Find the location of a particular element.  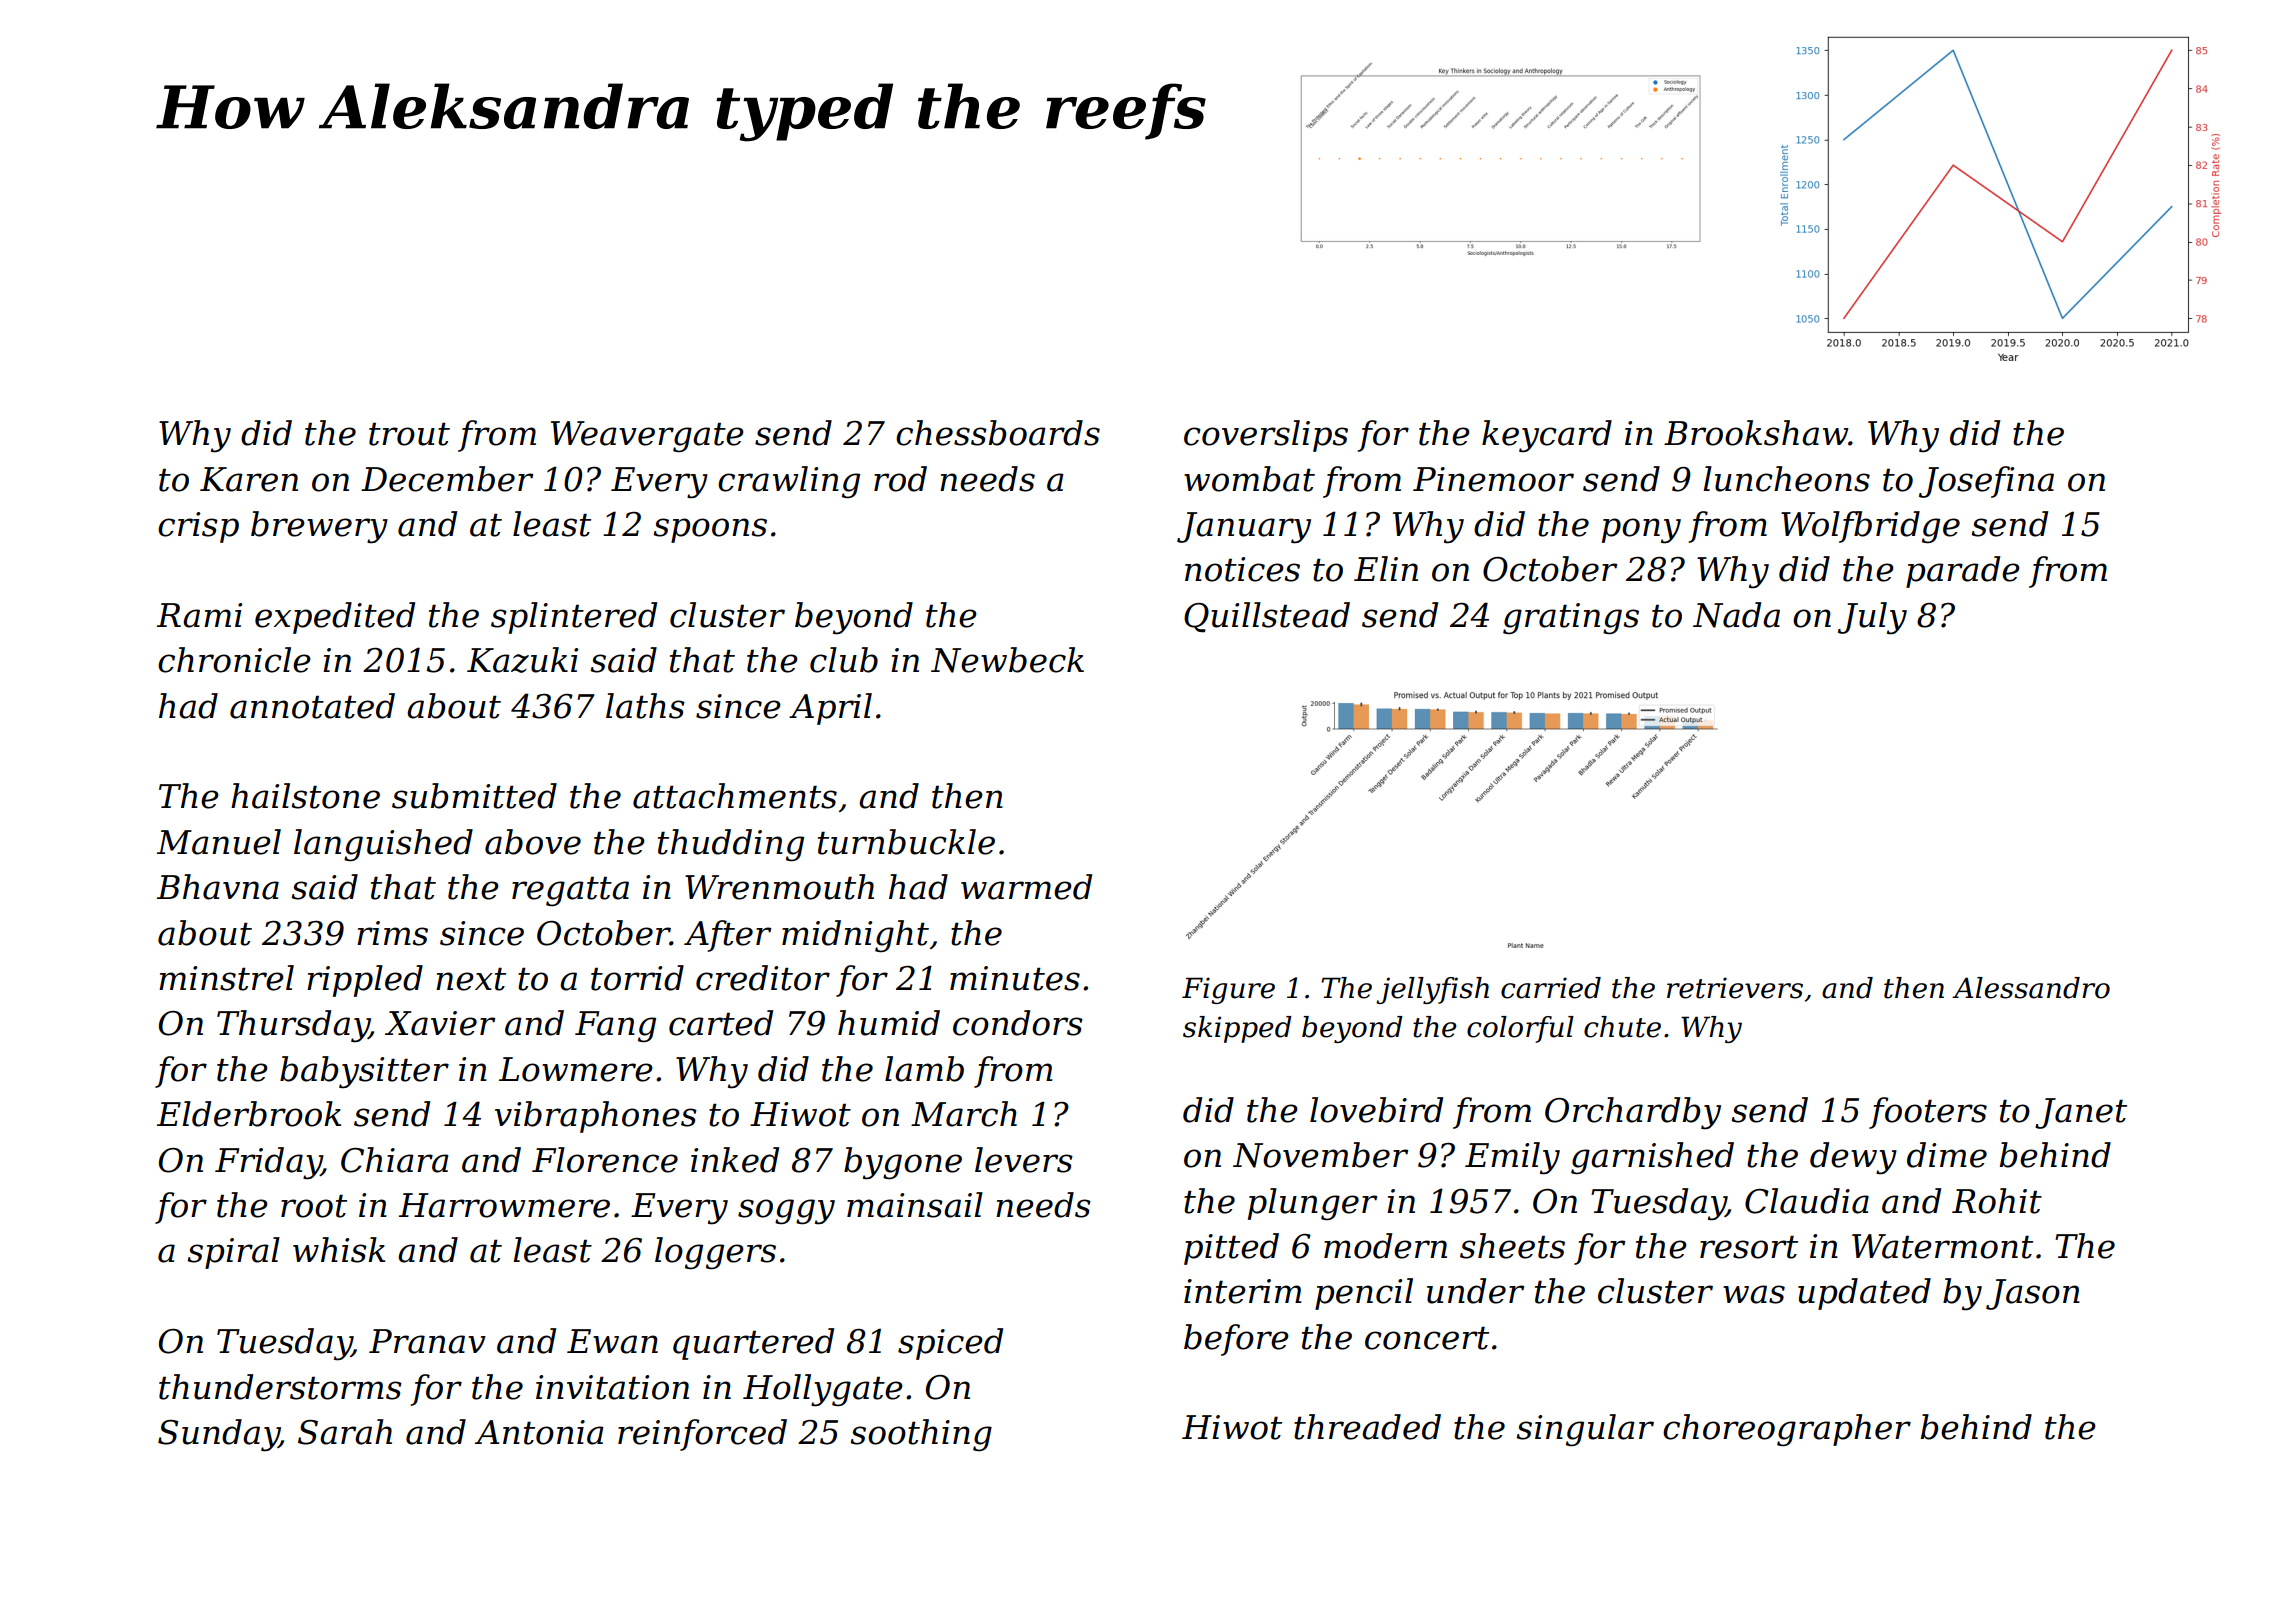

levers is located at coordinates (1024, 1160).
